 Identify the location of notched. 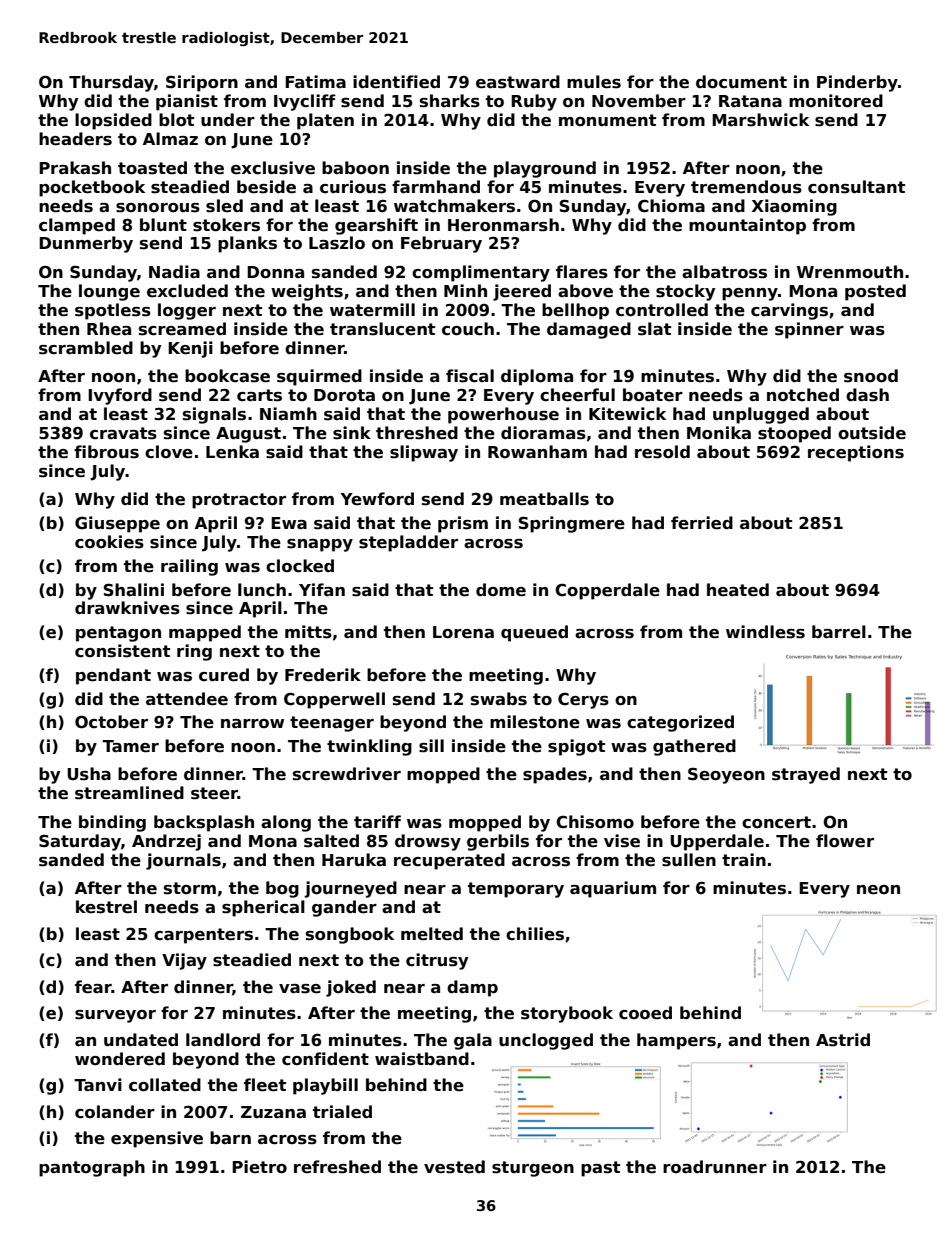
(803, 395).
